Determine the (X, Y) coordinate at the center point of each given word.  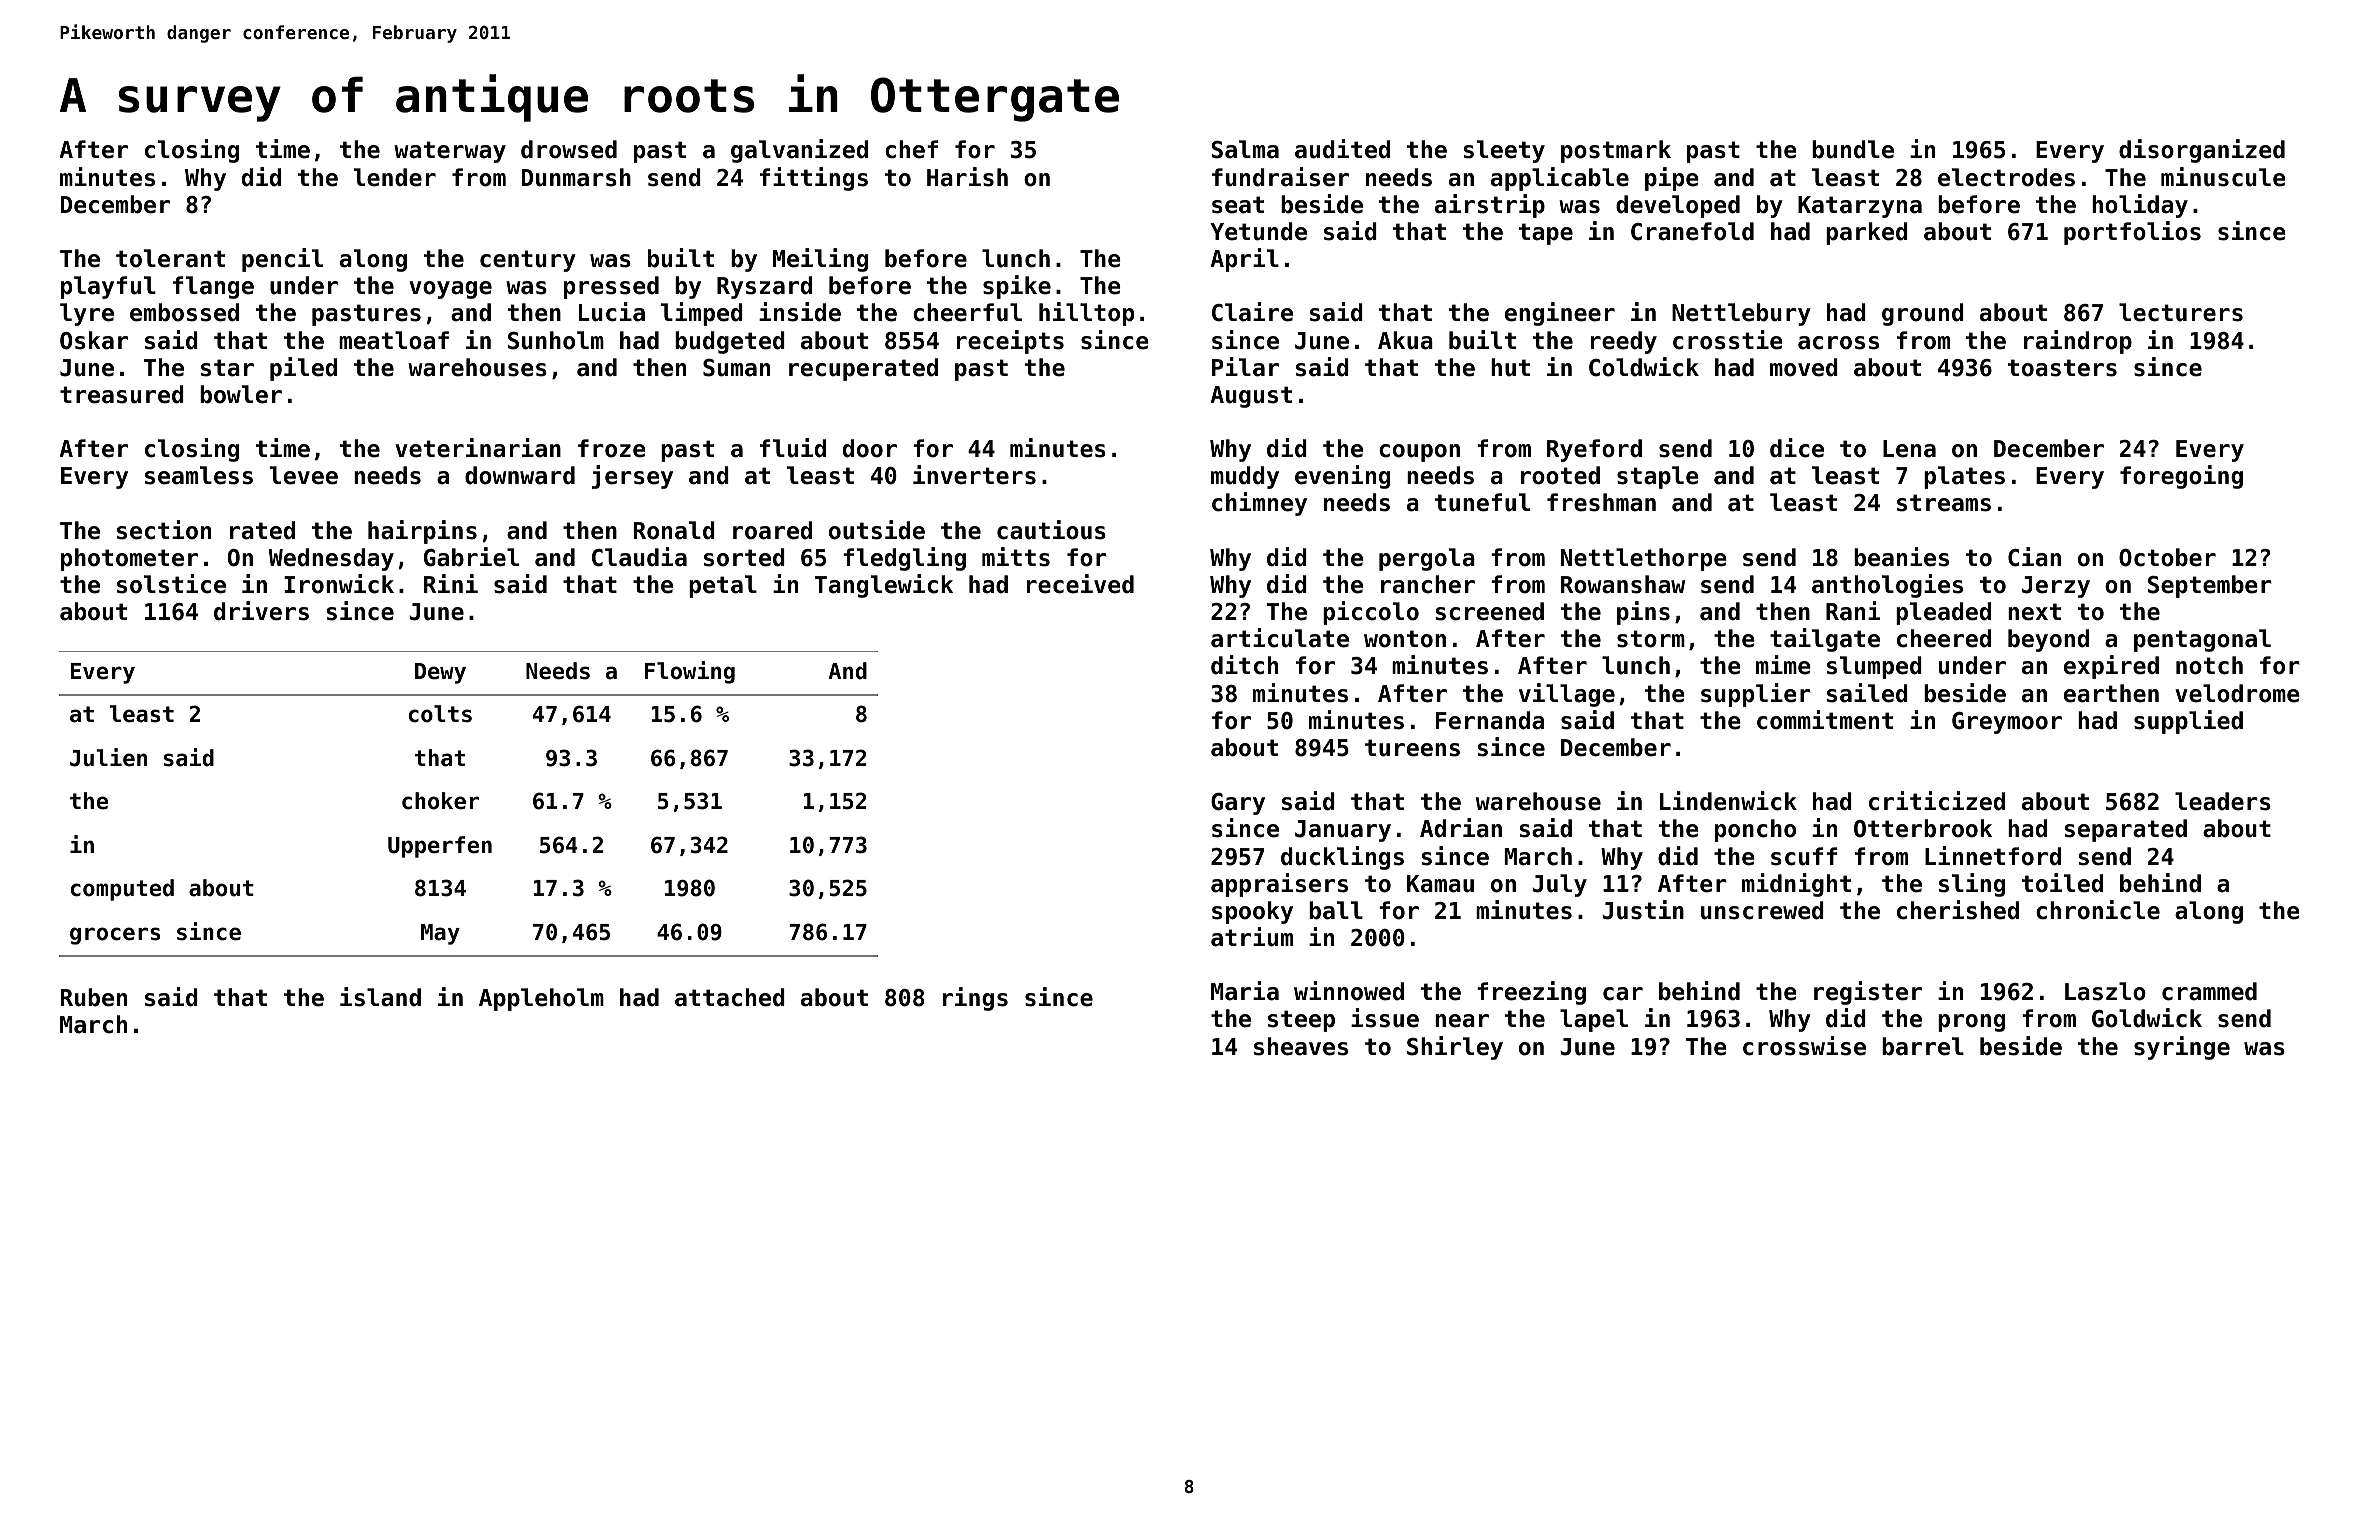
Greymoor (2007, 723)
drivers (261, 611)
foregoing (2181, 477)
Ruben (94, 997)
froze (612, 448)
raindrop (2078, 342)
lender (395, 177)
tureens (1412, 748)
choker (440, 801)
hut (1510, 367)
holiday (2140, 206)
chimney (1259, 504)
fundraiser (1280, 177)
